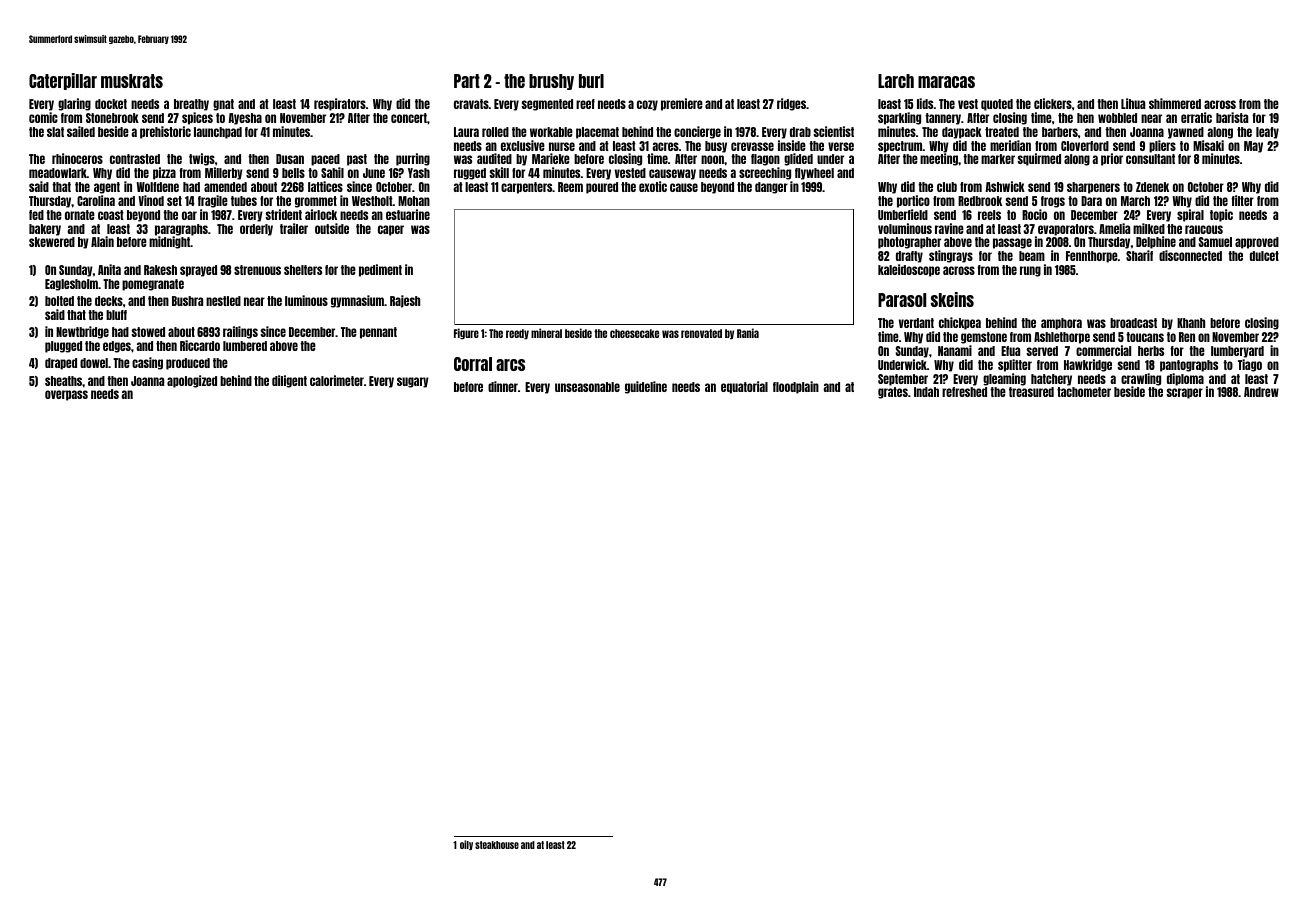 The height and width of the image is (924, 1308). Describe the element at coordinates (893, 393) in the image. I see `grates` at that location.
